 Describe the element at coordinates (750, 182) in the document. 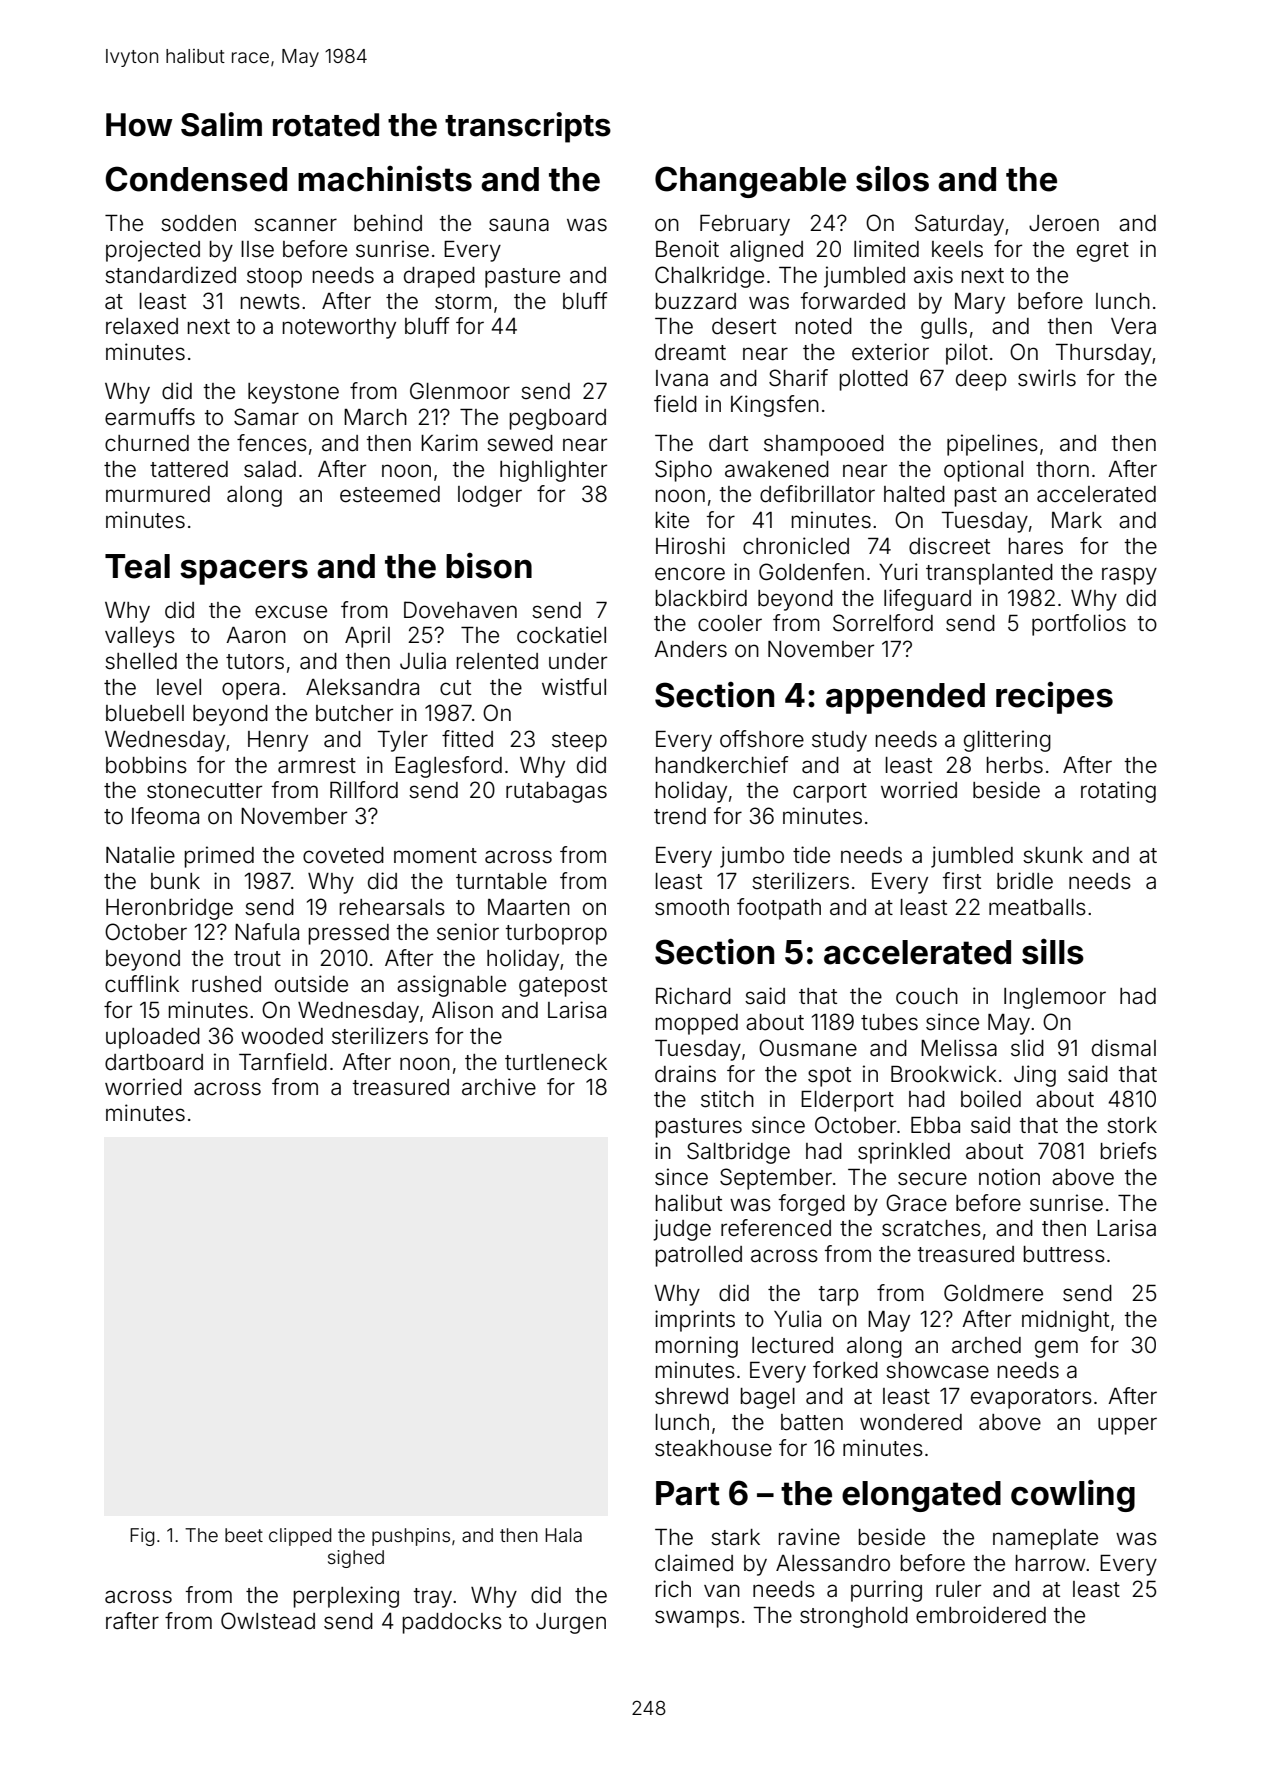

I see `Changeable` at that location.
